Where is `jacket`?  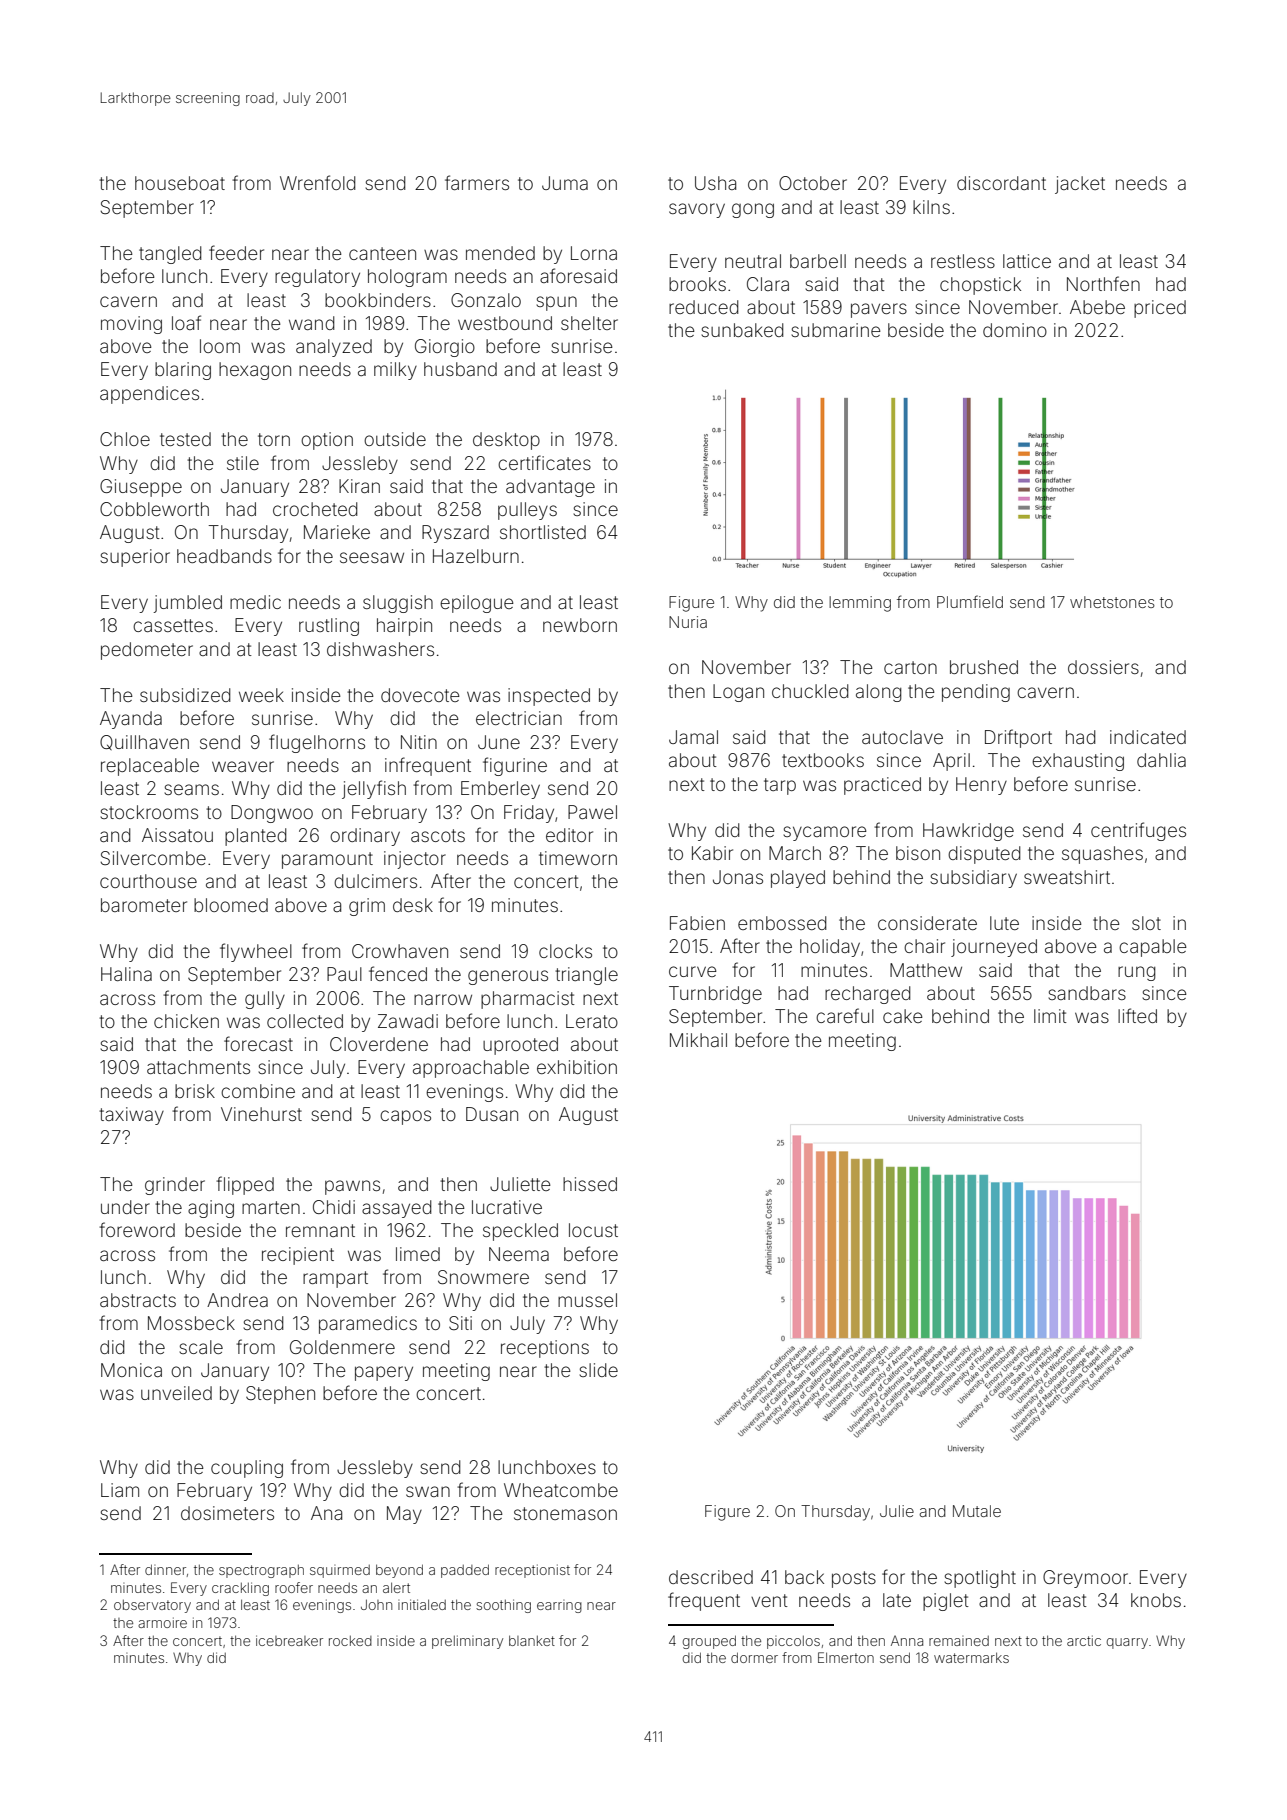
jacket is located at coordinates (1080, 185).
